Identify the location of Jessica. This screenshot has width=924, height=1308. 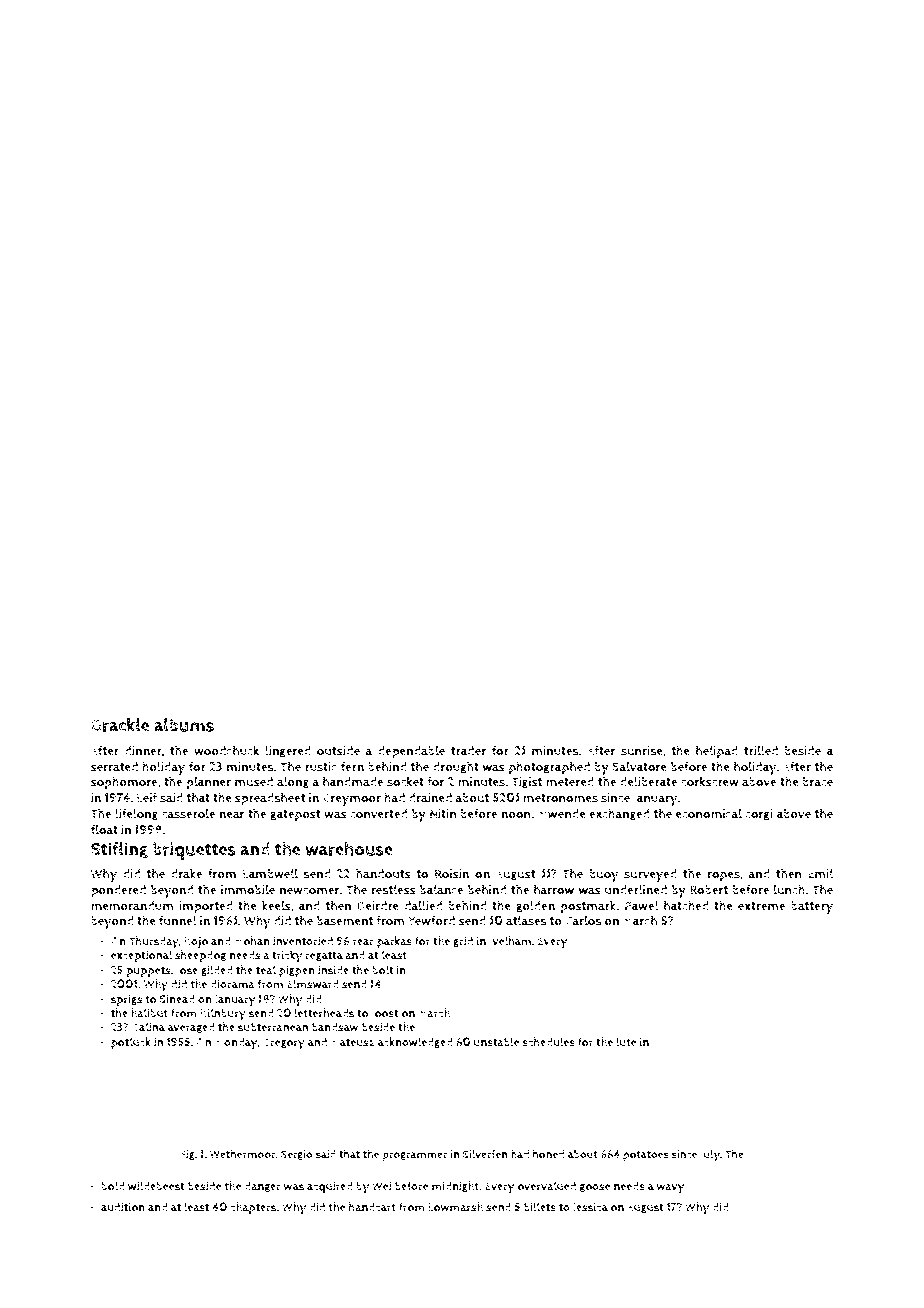
(590, 1208).
